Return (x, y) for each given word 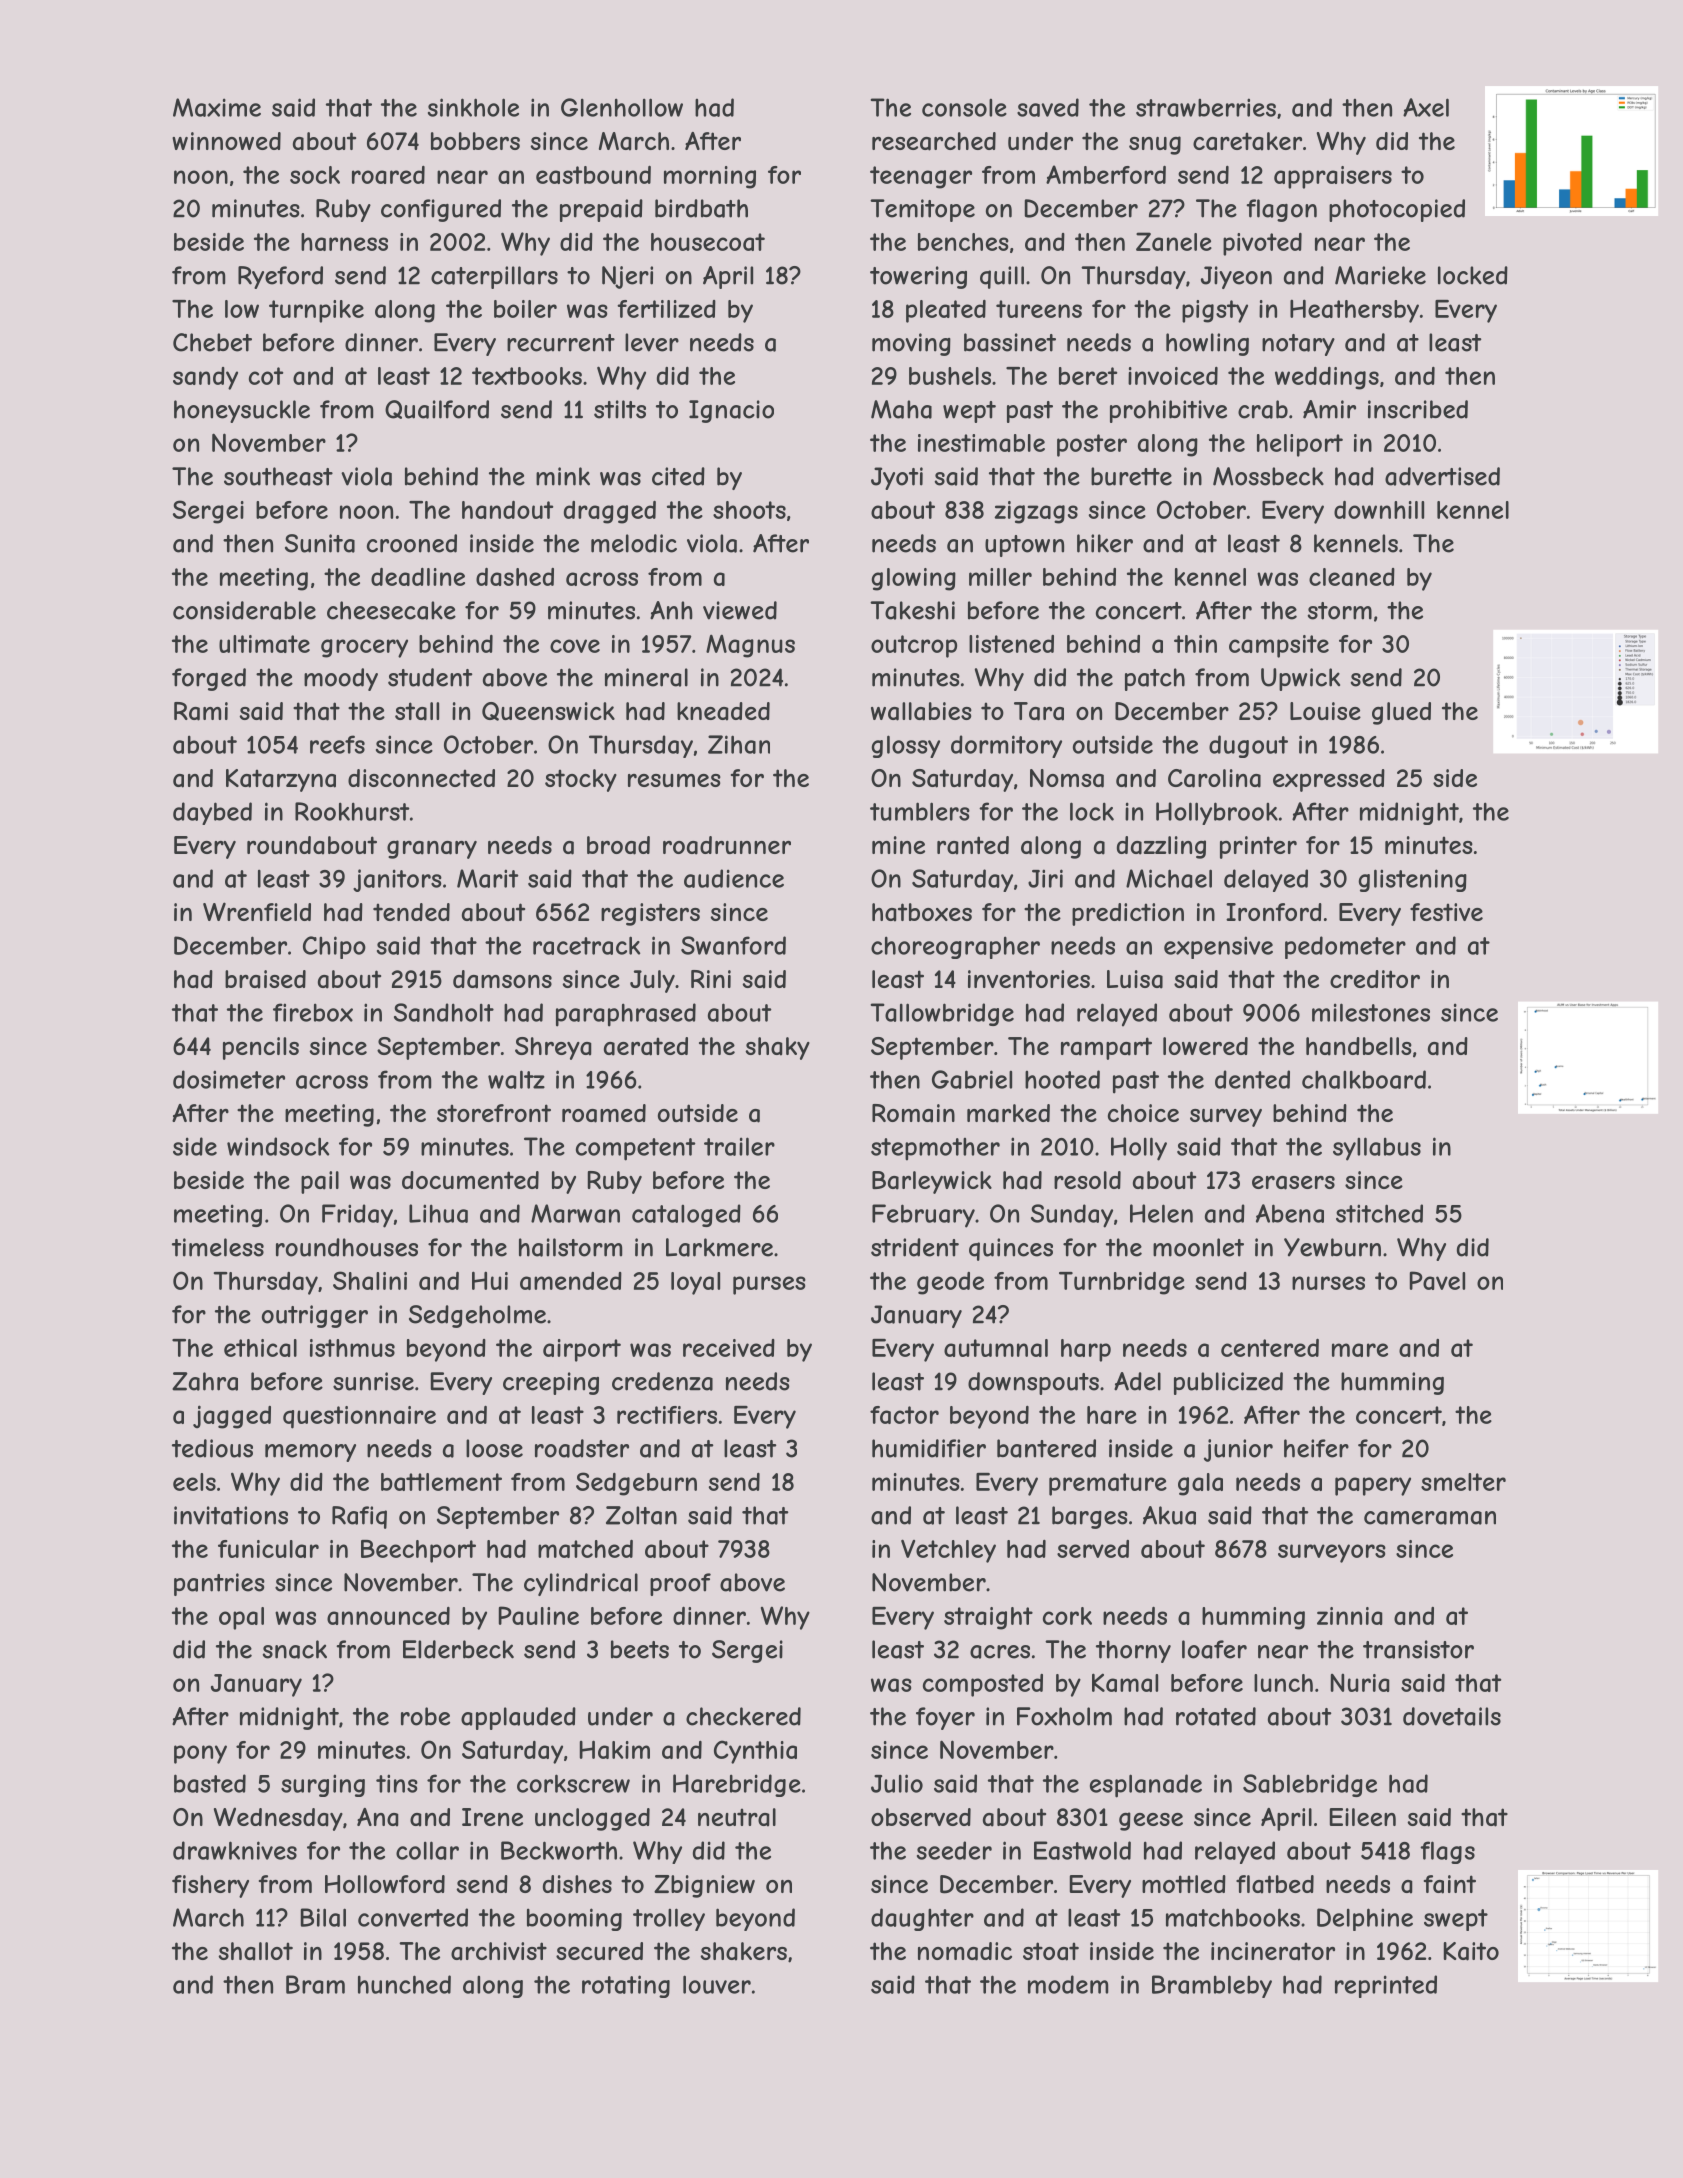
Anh (671, 610)
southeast (278, 476)
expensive (1218, 947)
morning (710, 177)
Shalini (370, 1280)
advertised (1442, 476)
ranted (973, 845)
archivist (499, 1951)
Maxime (217, 107)
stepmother (935, 1149)
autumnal (996, 1348)
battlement (441, 1482)
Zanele (1174, 241)
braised (265, 979)
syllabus (1377, 1149)
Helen (1161, 1213)
